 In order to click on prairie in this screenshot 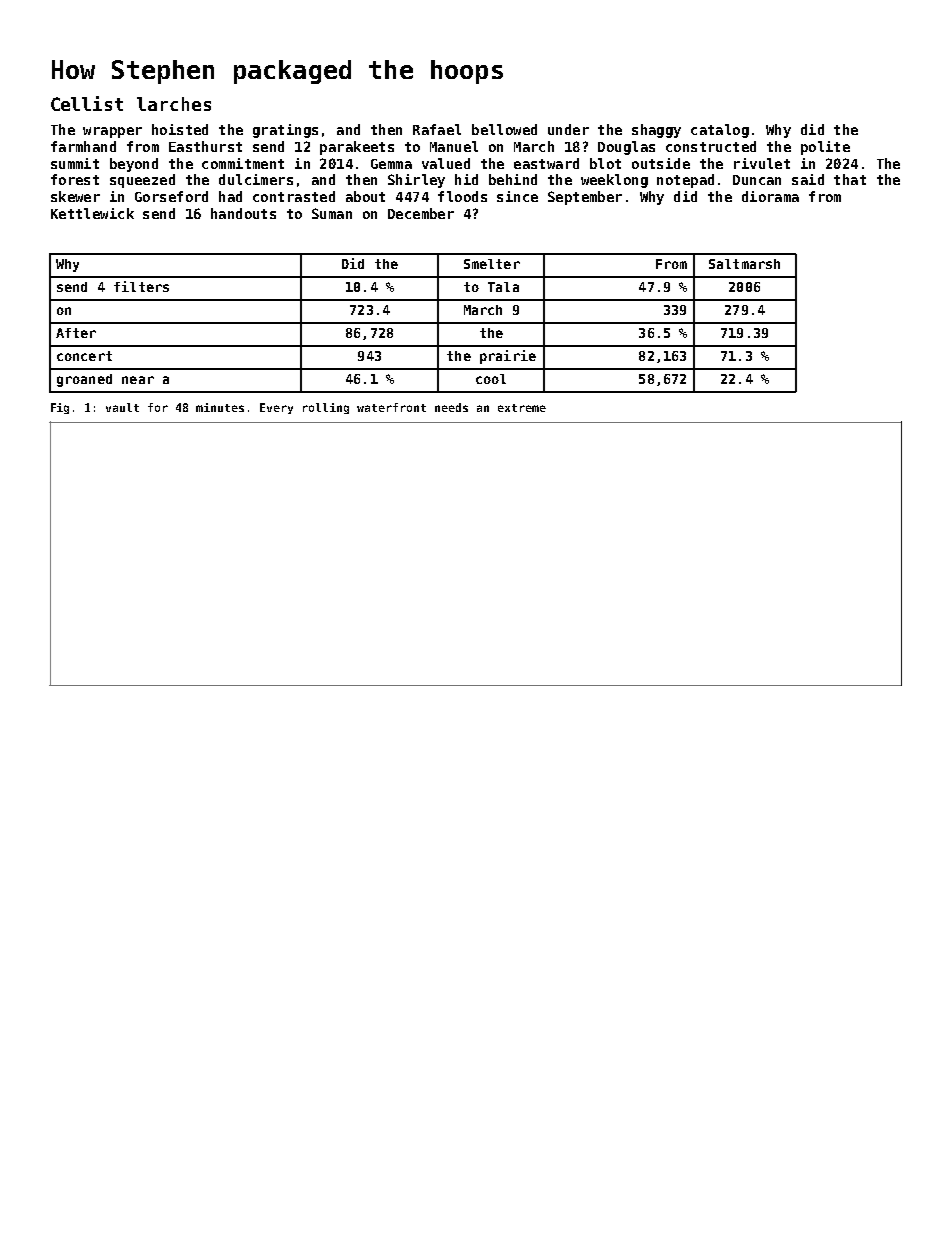, I will do `click(508, 357)`.
